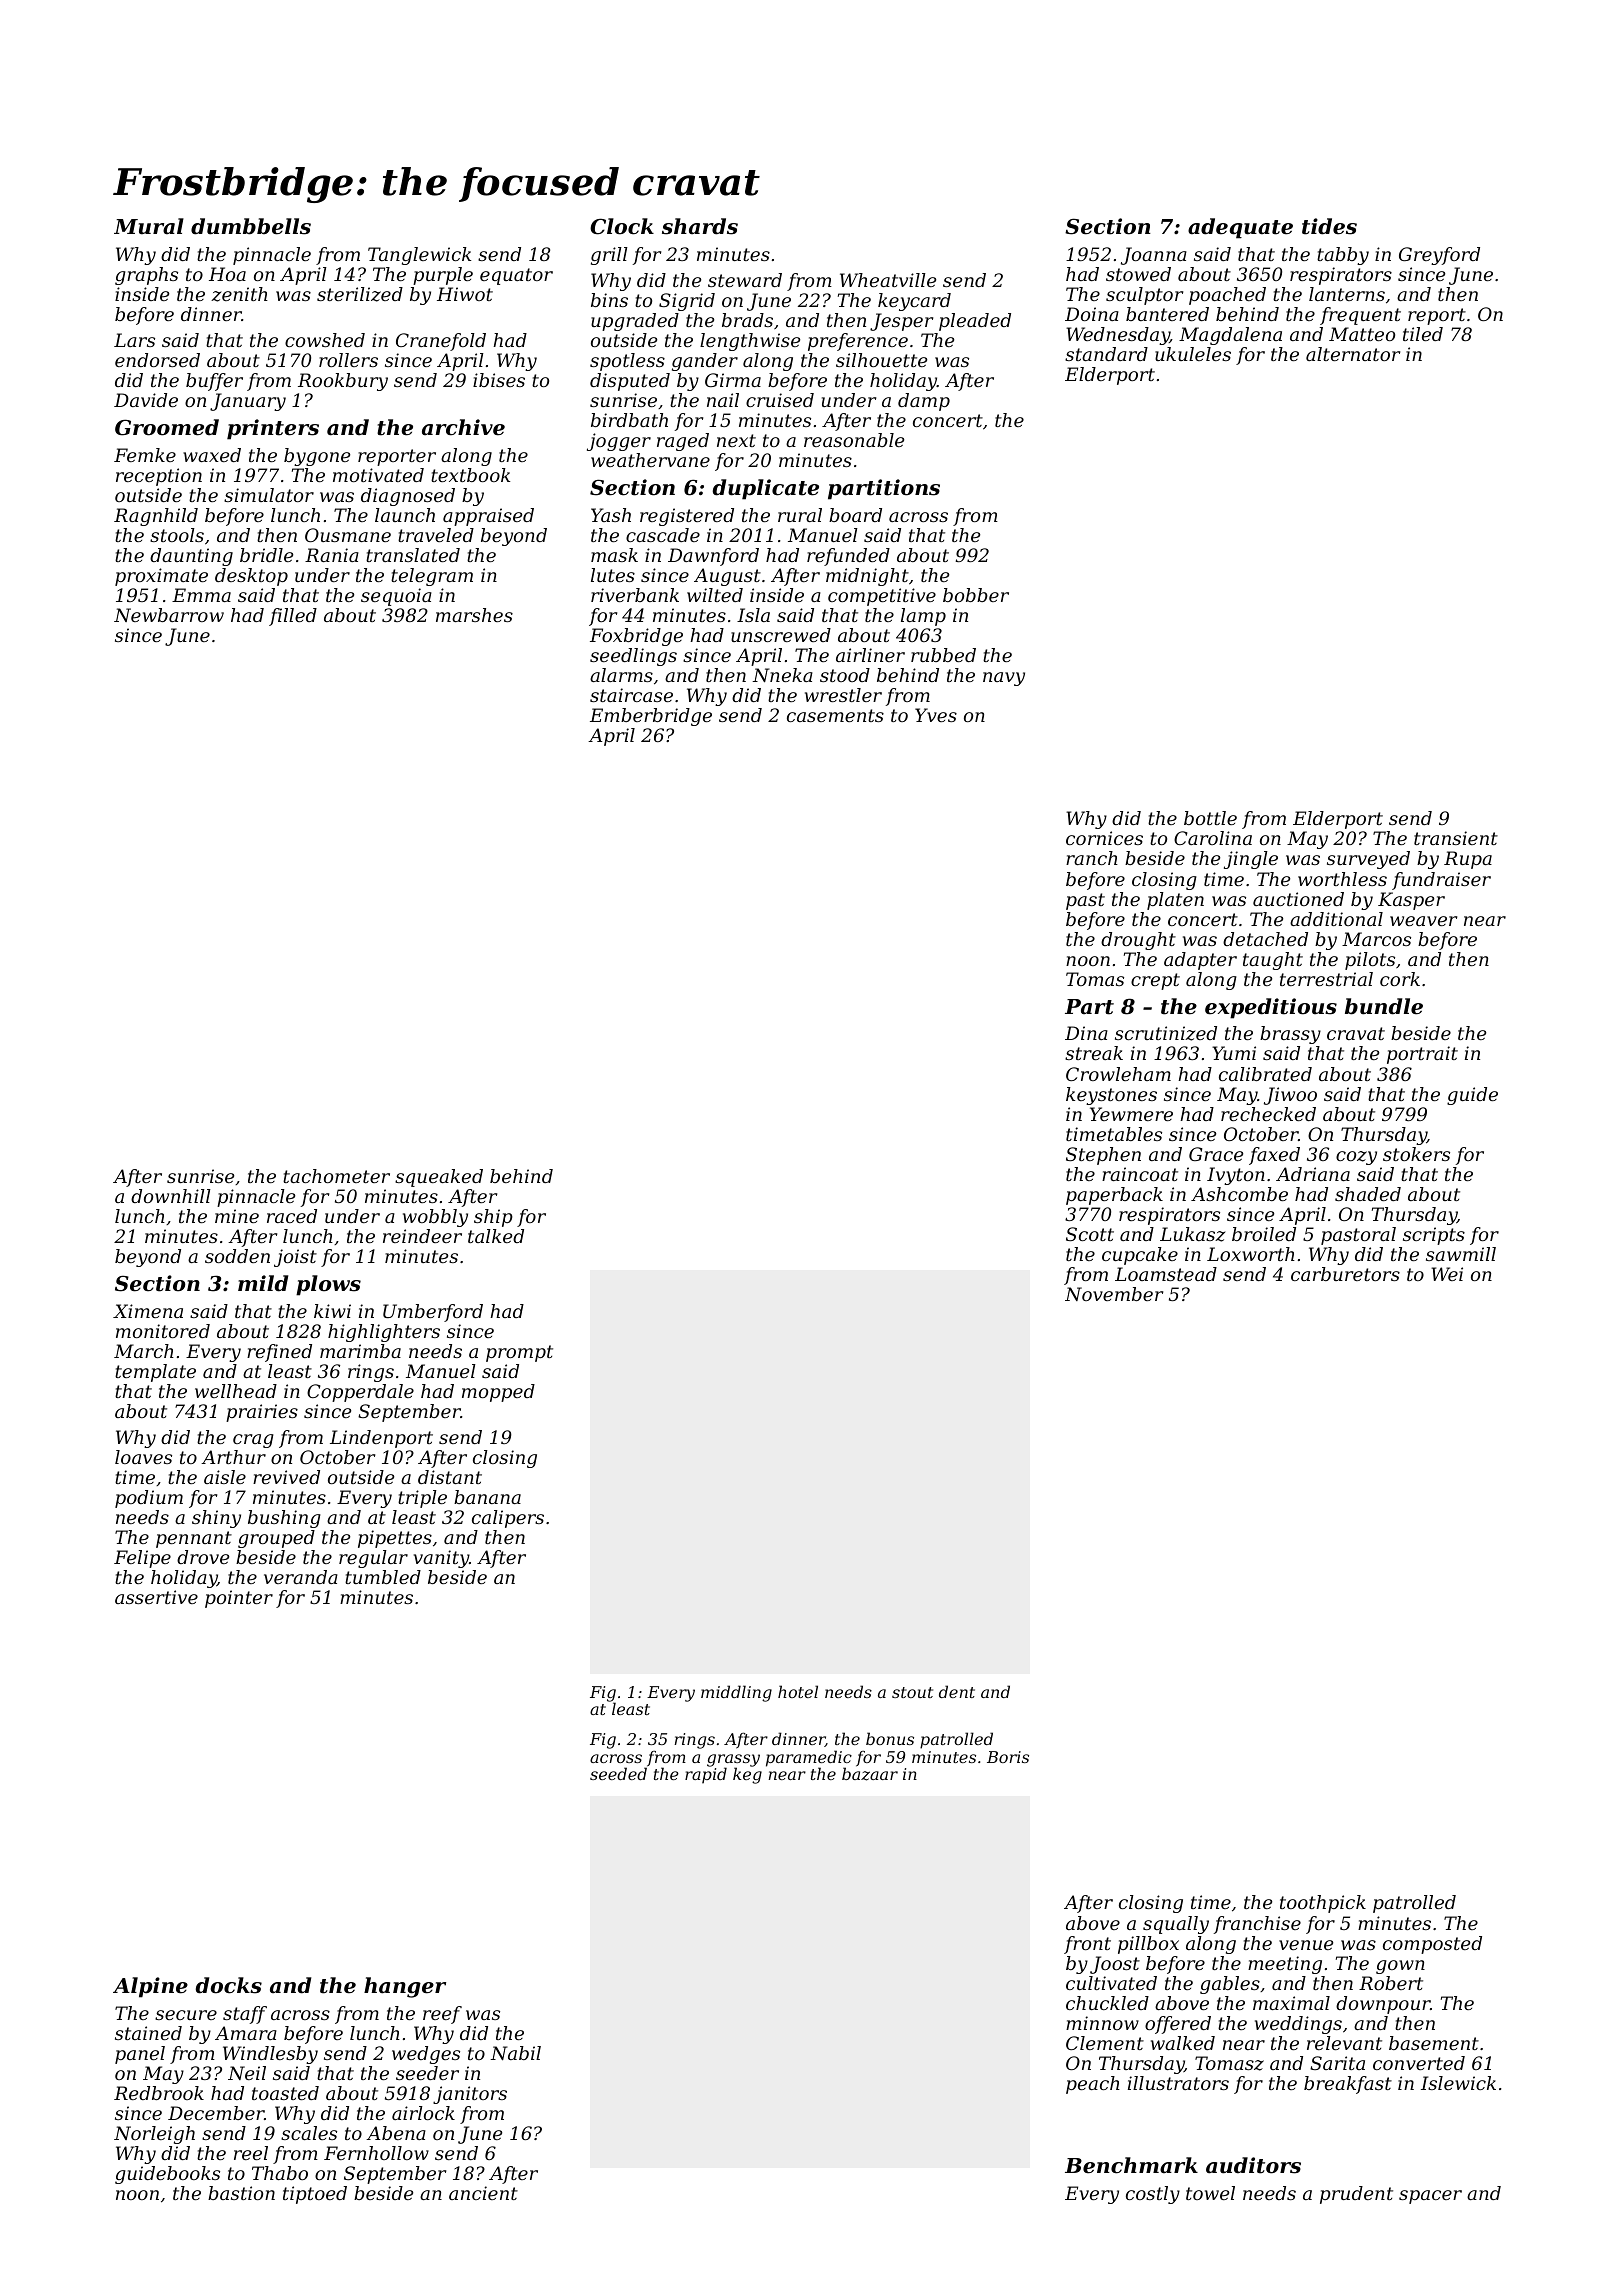 This page has width=1620, height=2292. Describe the element at coordinates (1336, 919) in the page. I see `additional` at that location.
